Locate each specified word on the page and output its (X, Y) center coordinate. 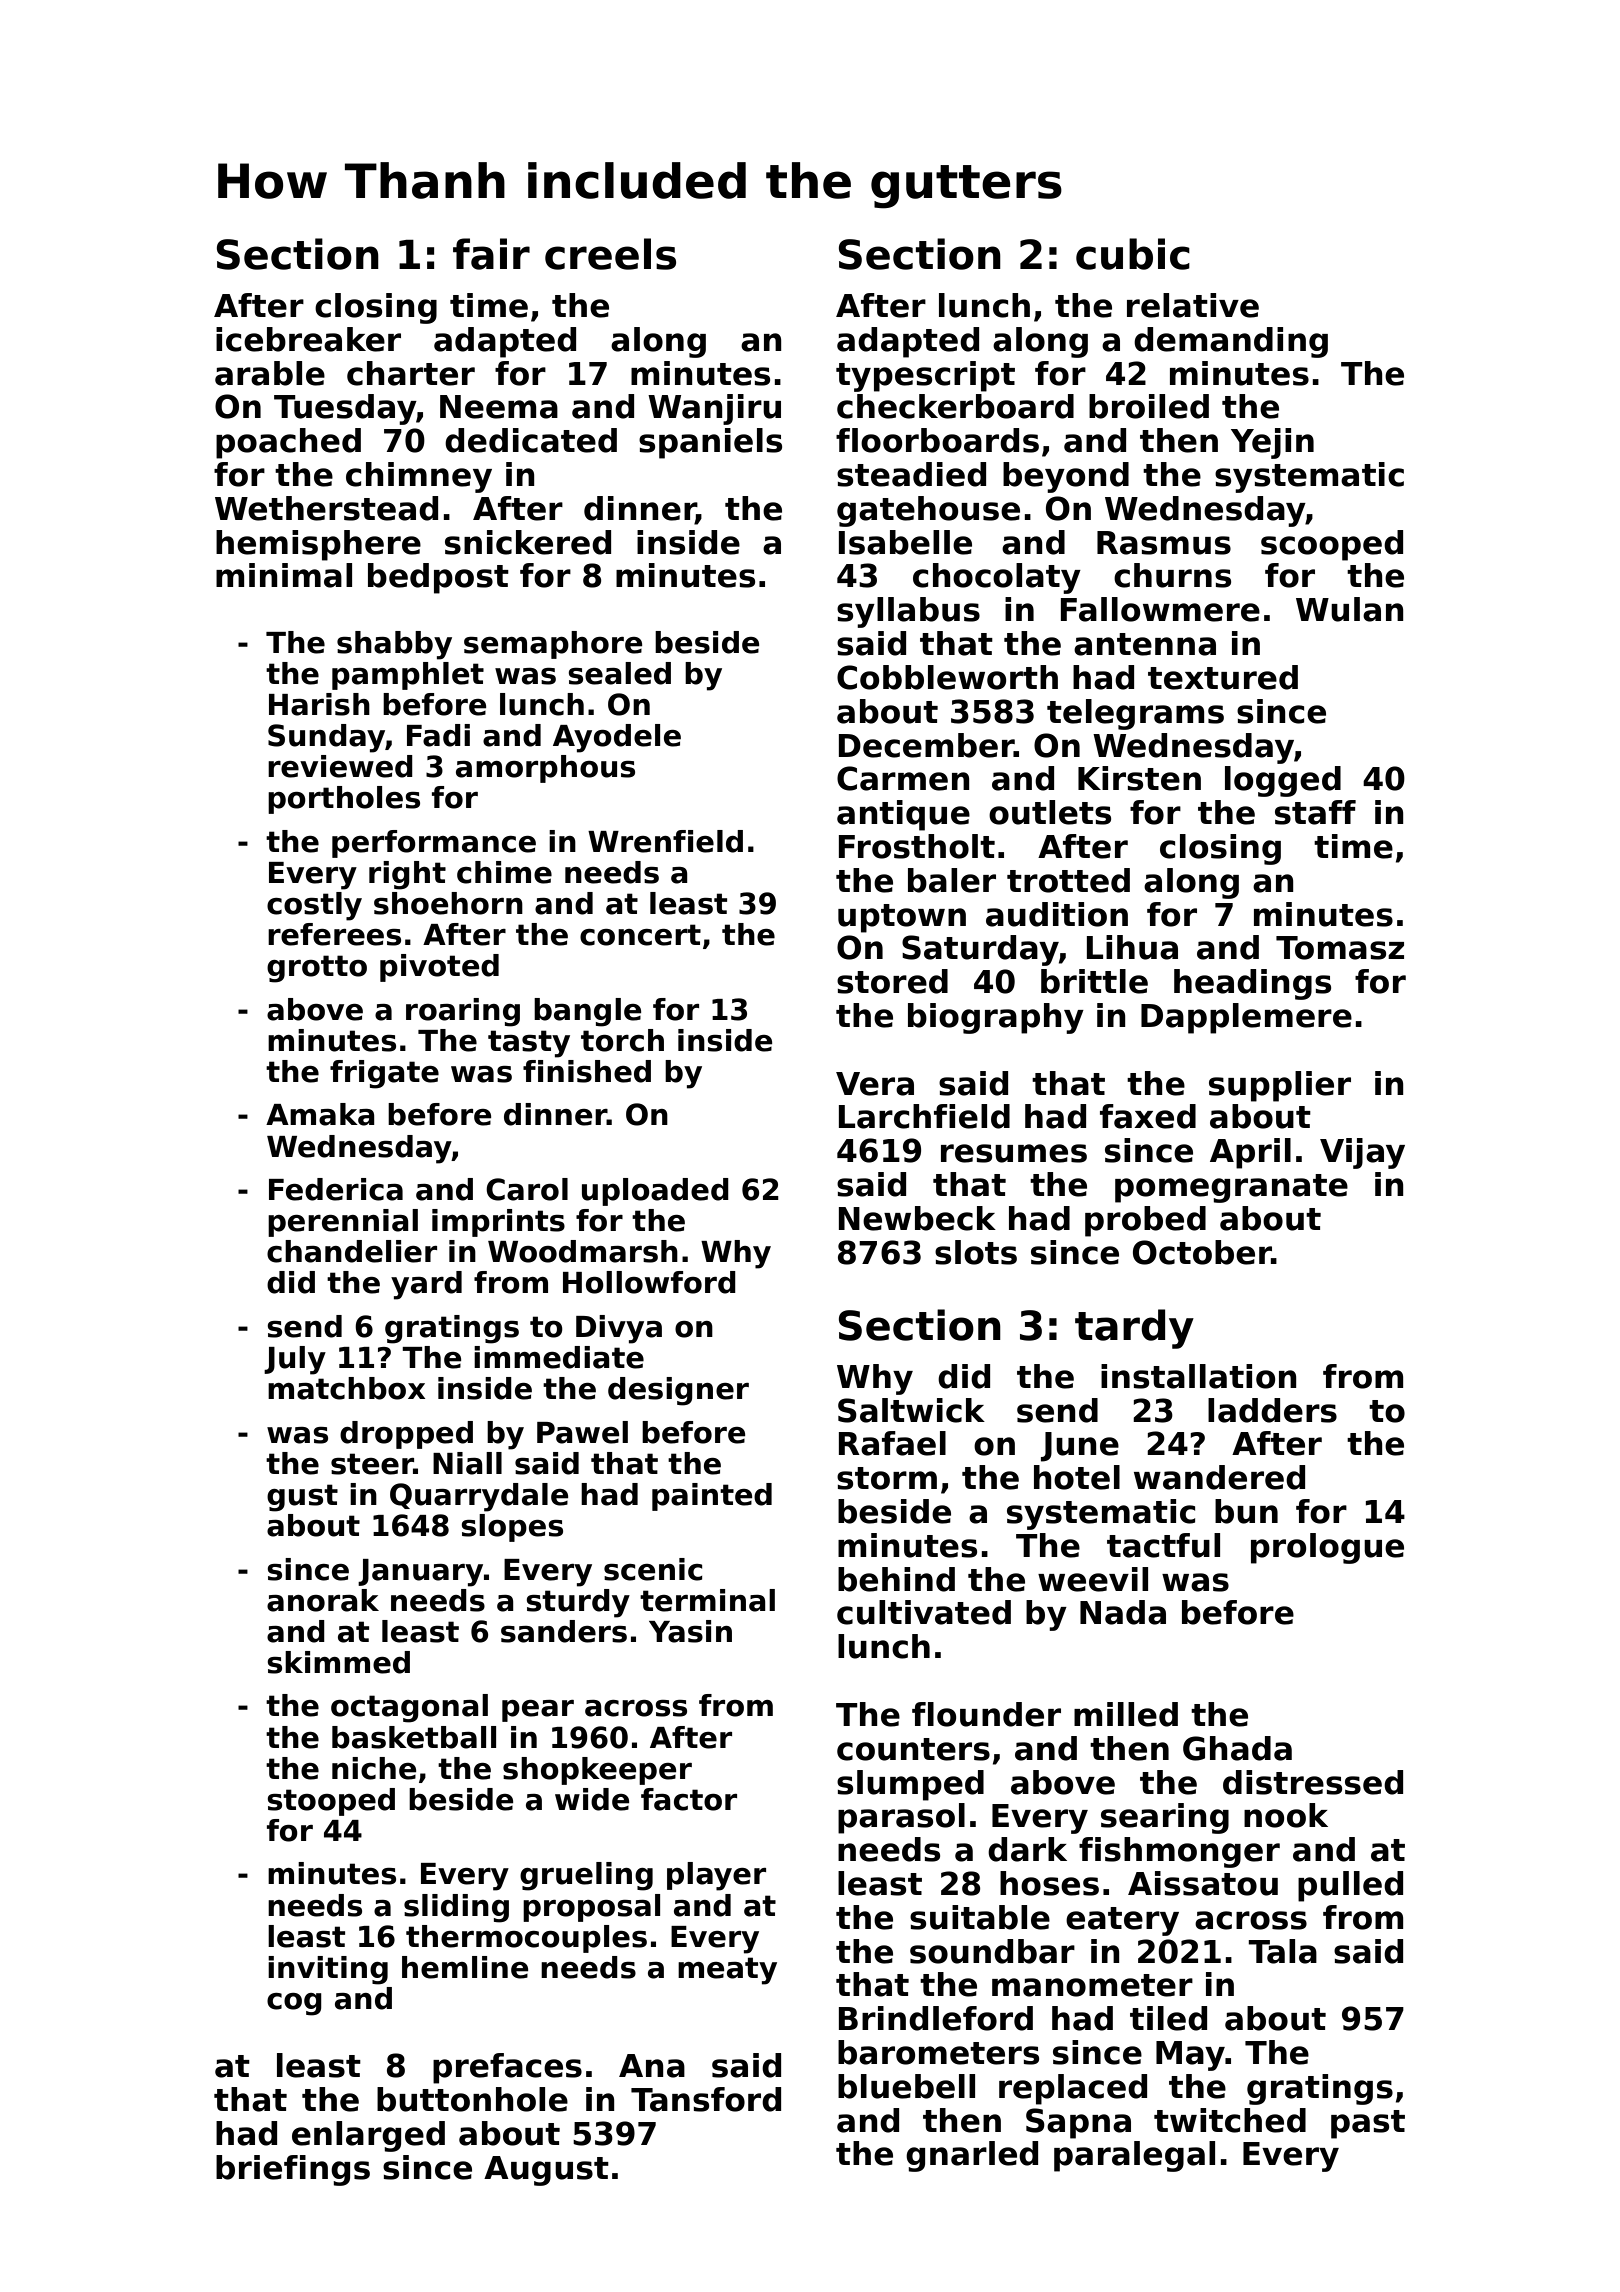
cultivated (924, 1612)
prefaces (507, 2068)
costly (314, 906)
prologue (1327, 1548)
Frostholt (917, 846)
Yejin (1272, 443)
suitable (980, 1917)
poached (288, 443)
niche (374, 1768)
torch (622, 1040)
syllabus (908, 612)
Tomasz (1340, 948)
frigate (384, 1074)
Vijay (1362, 1153)
